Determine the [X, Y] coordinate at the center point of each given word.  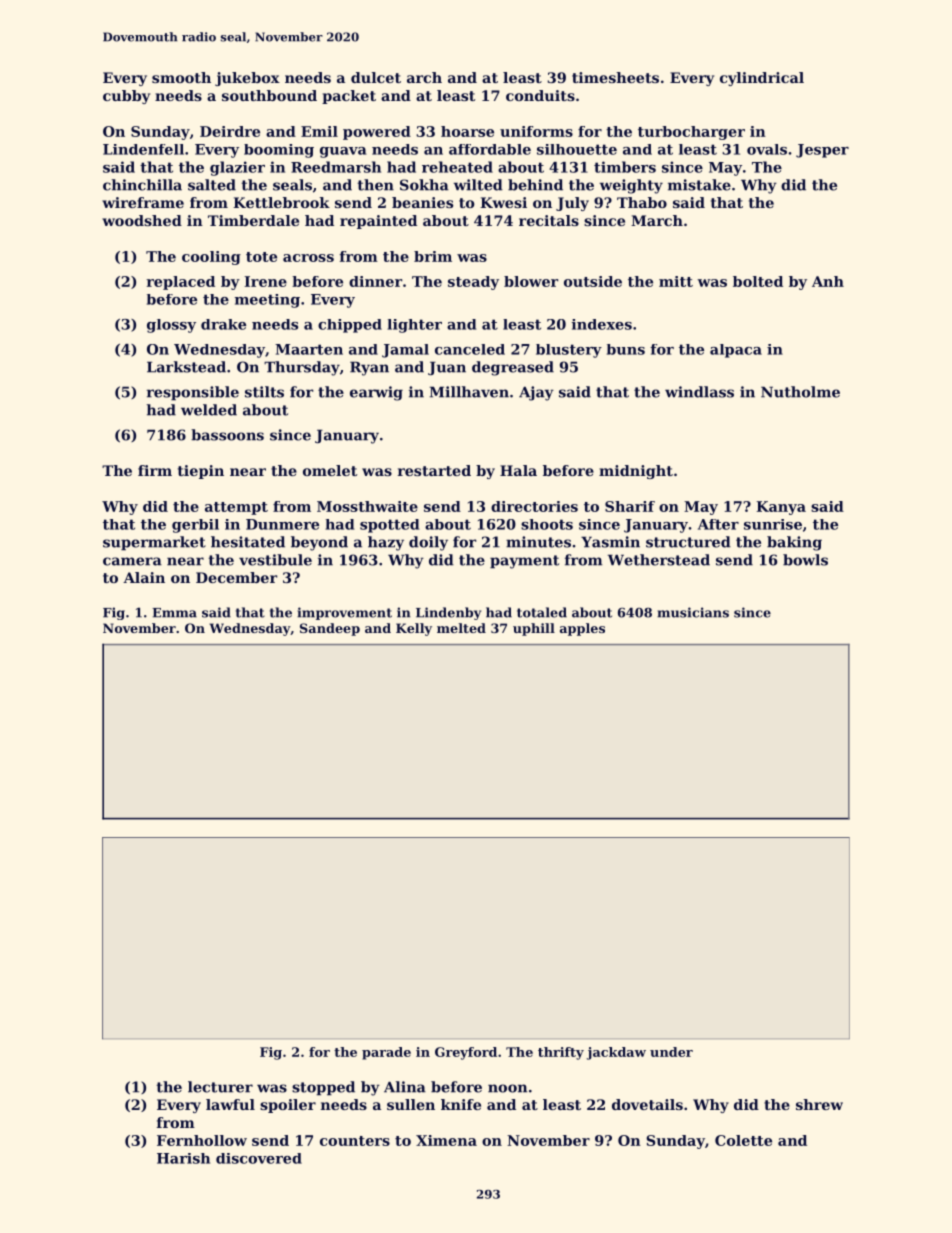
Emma [174, 613]
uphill [534, 629]
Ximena [446, 1140]
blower [531, 281]
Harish [183, 1158]
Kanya [781, 508]
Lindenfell [143, 149]
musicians [693, 612]
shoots [547, 524]
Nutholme [800, 392]
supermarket [154, 543]
